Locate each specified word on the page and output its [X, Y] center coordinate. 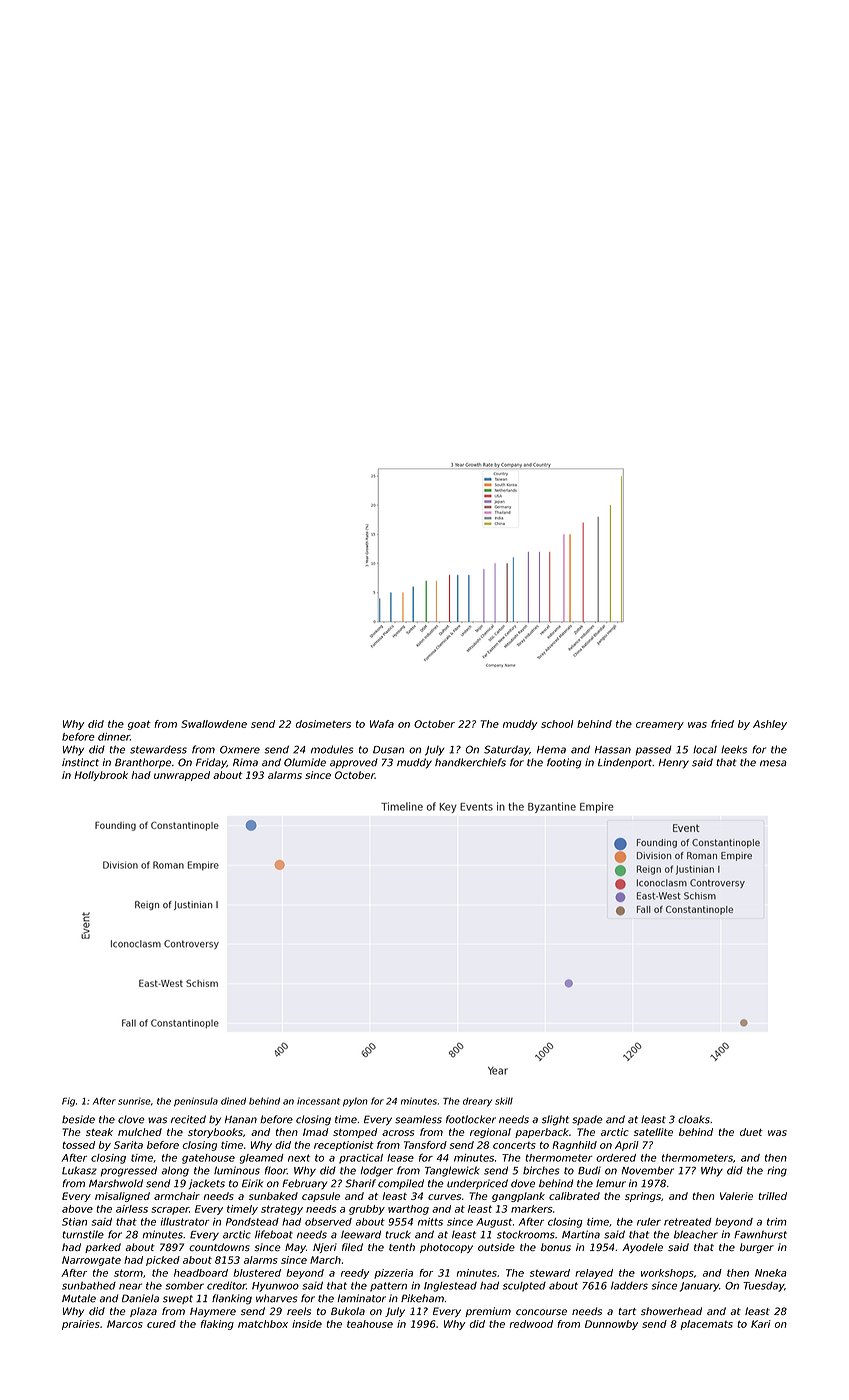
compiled [401, 1184]
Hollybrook [101, 776]
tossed [78, 1145]
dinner [114, 737]
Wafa [382, 724]
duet [751, 1132]
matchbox [263, 1324]
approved [354, 763]
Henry [674, 764]
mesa [773, 763]
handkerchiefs [470, 762]
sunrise [134, 1101]
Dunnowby [611, 1325]
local [705, 749]
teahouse [370, 1324]
